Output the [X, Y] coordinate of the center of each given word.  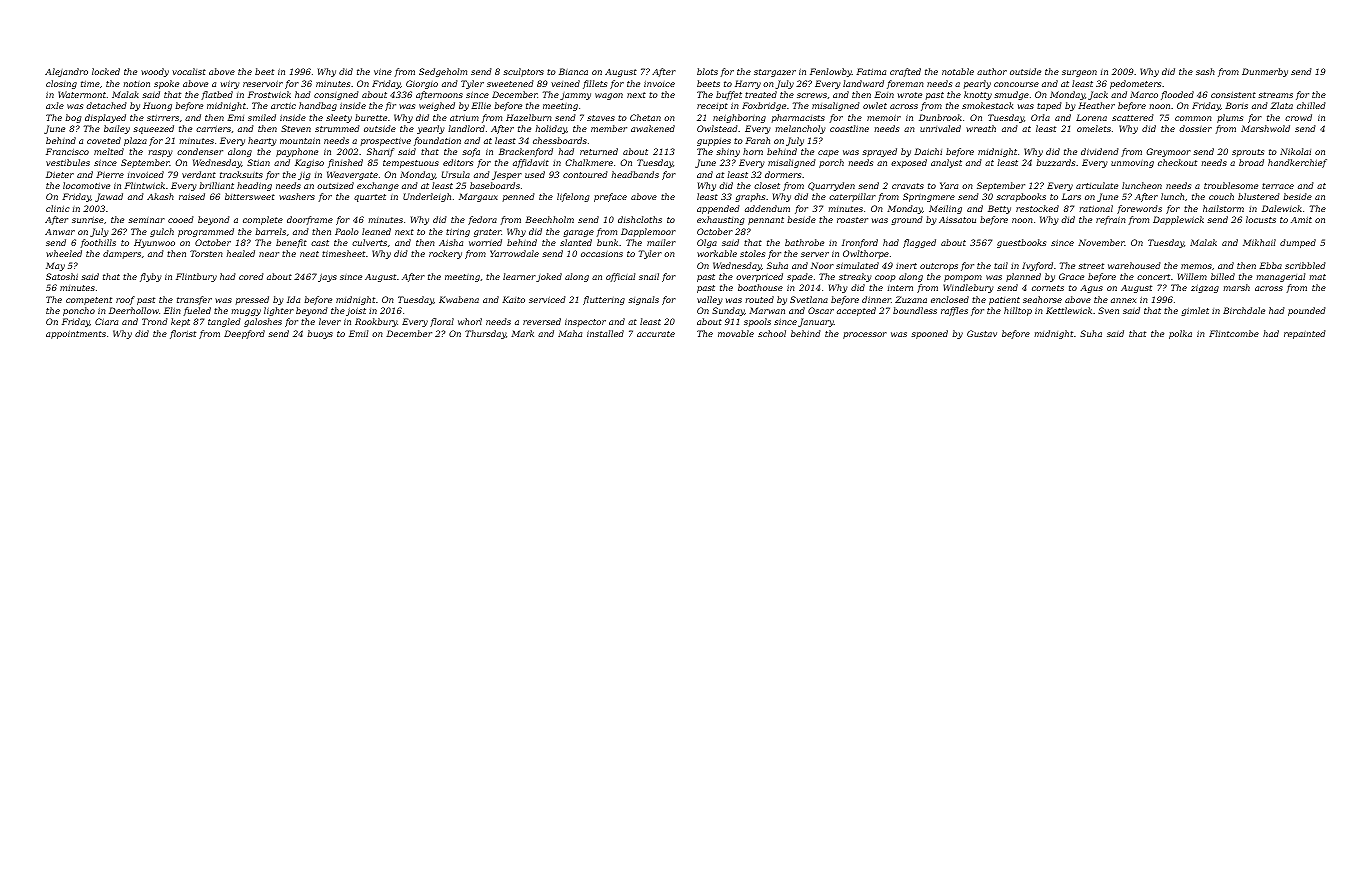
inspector [585, 323]
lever [330, 321]
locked [106, 71]
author [992, 71]
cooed [181, 219]
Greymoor [1168, 152]
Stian [258, 162]
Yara [949, 185]
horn [753, 151]
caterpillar [852, 197]
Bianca [573, 71]
